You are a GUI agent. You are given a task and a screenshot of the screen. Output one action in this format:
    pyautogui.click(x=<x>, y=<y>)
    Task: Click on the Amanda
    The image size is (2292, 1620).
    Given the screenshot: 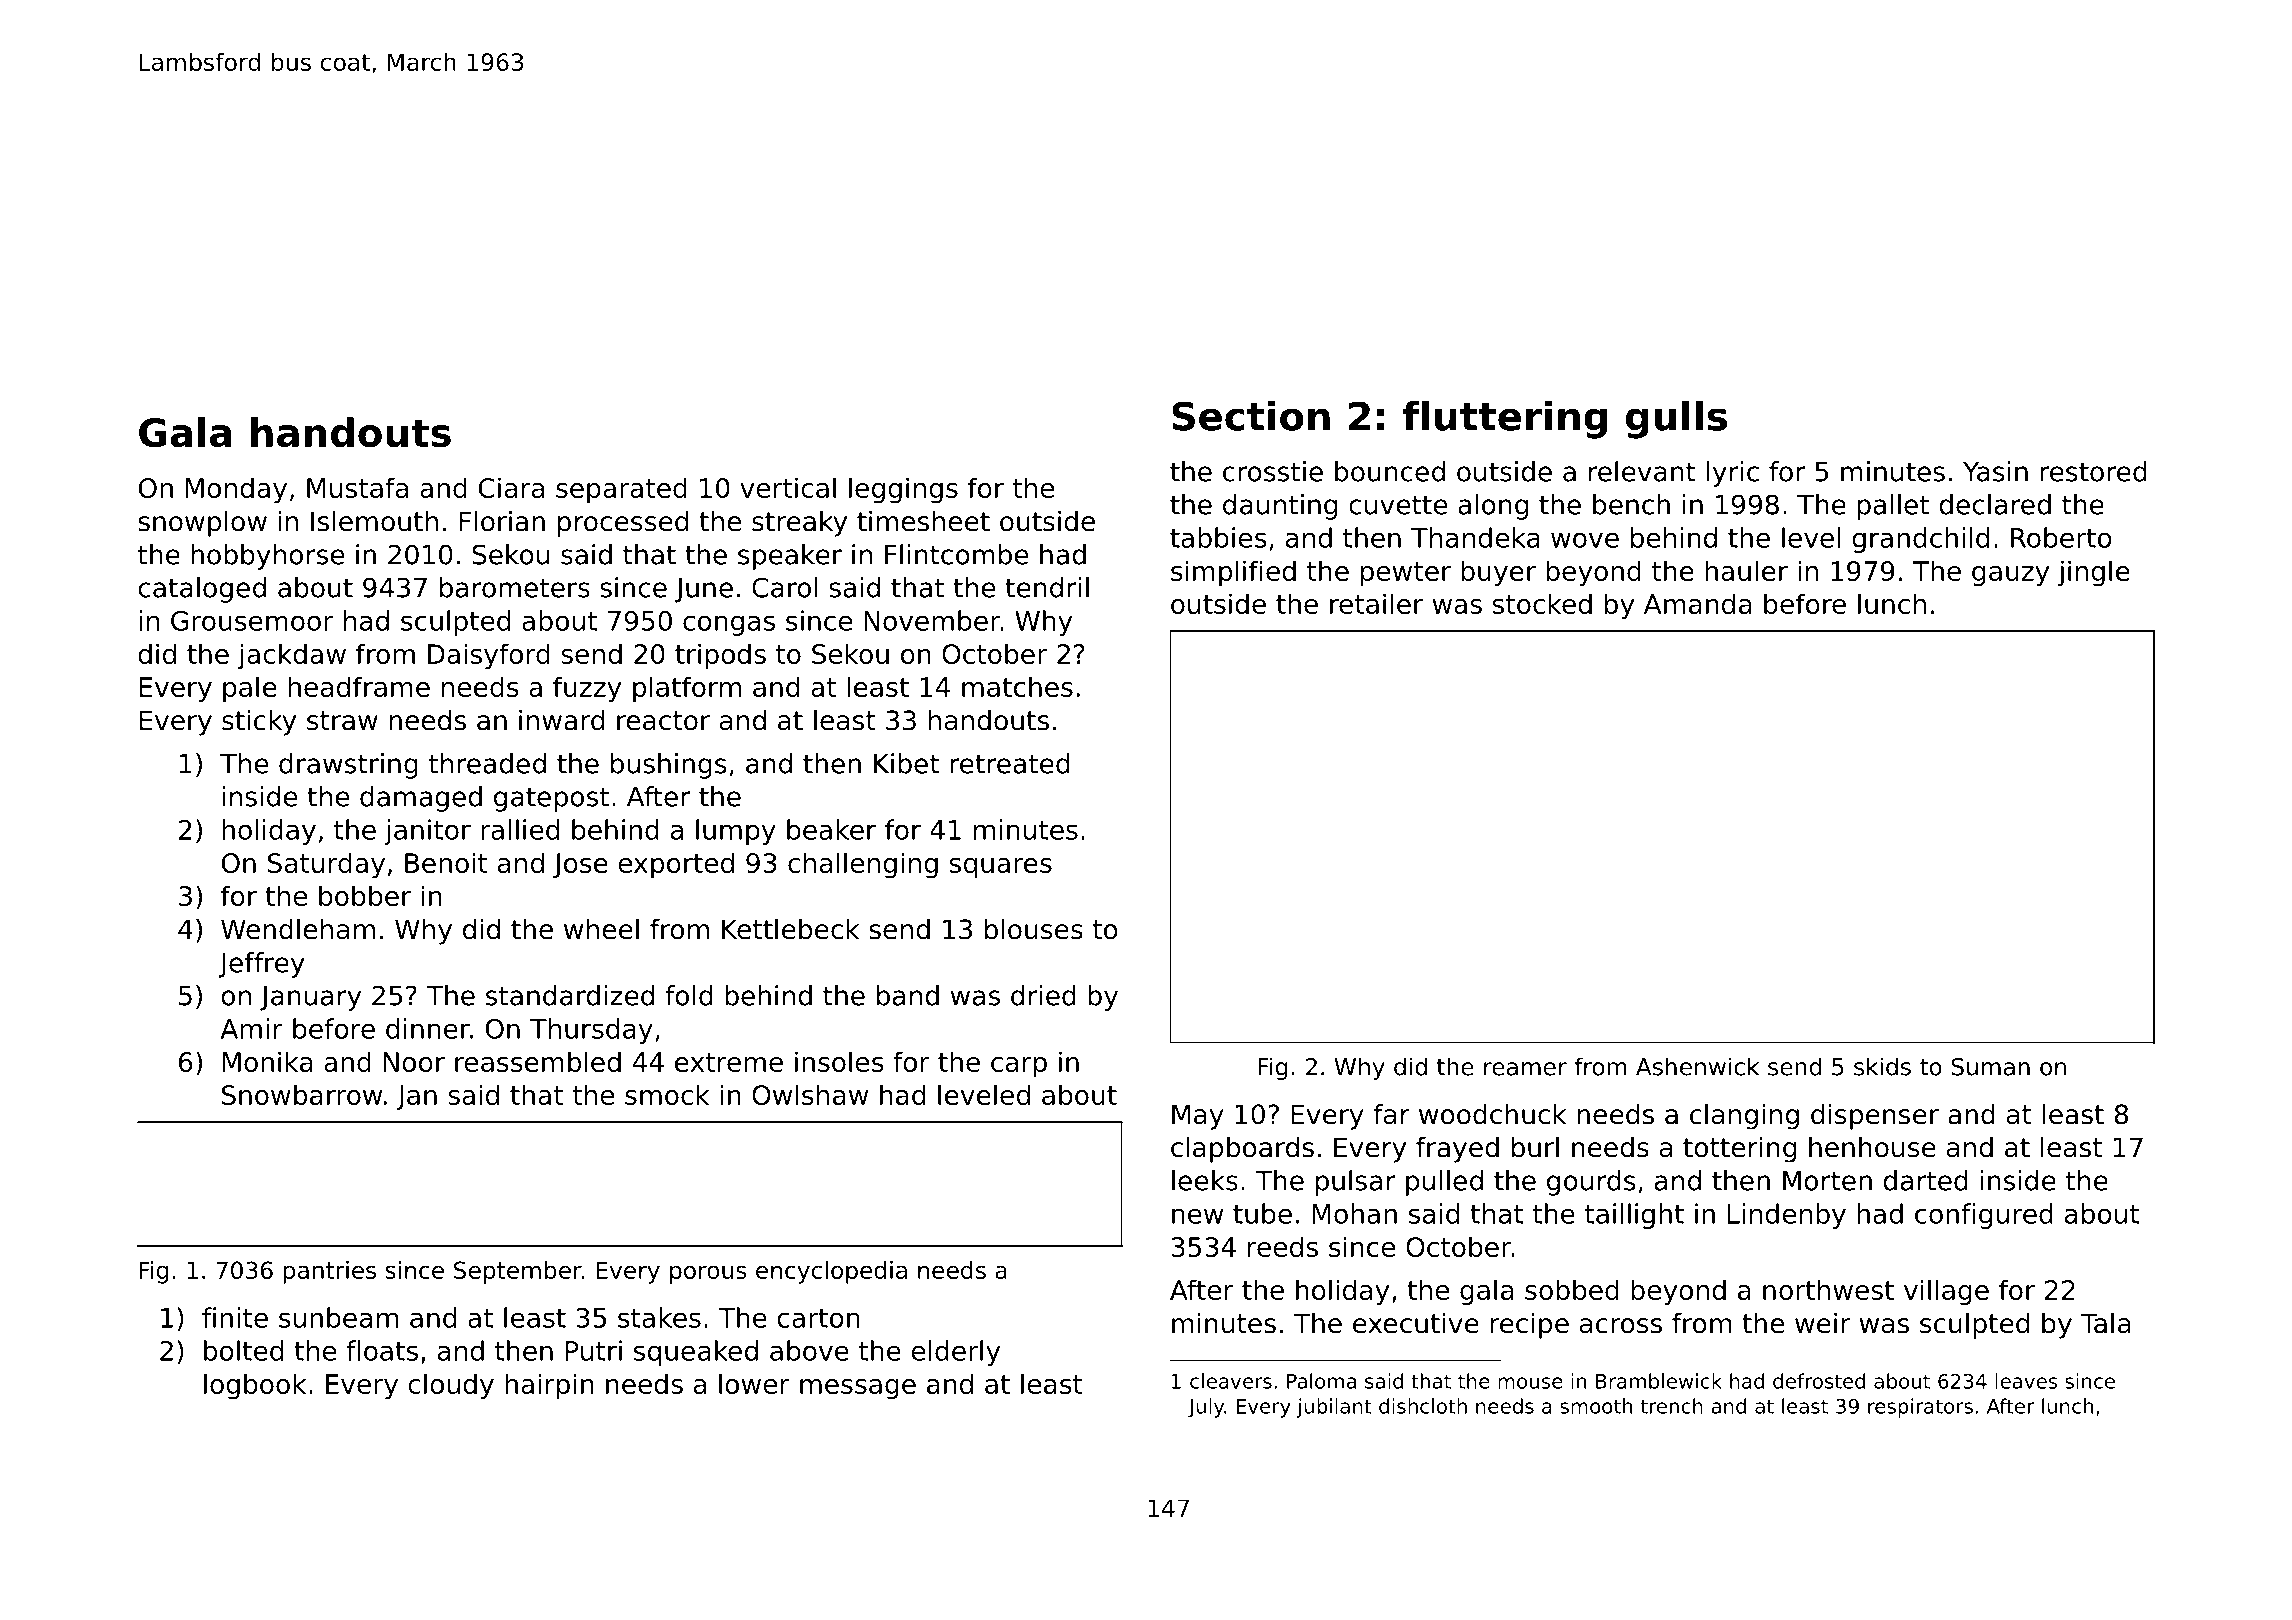 What is the action you would take?
    pyautogui.click(x=1698, y=603)
